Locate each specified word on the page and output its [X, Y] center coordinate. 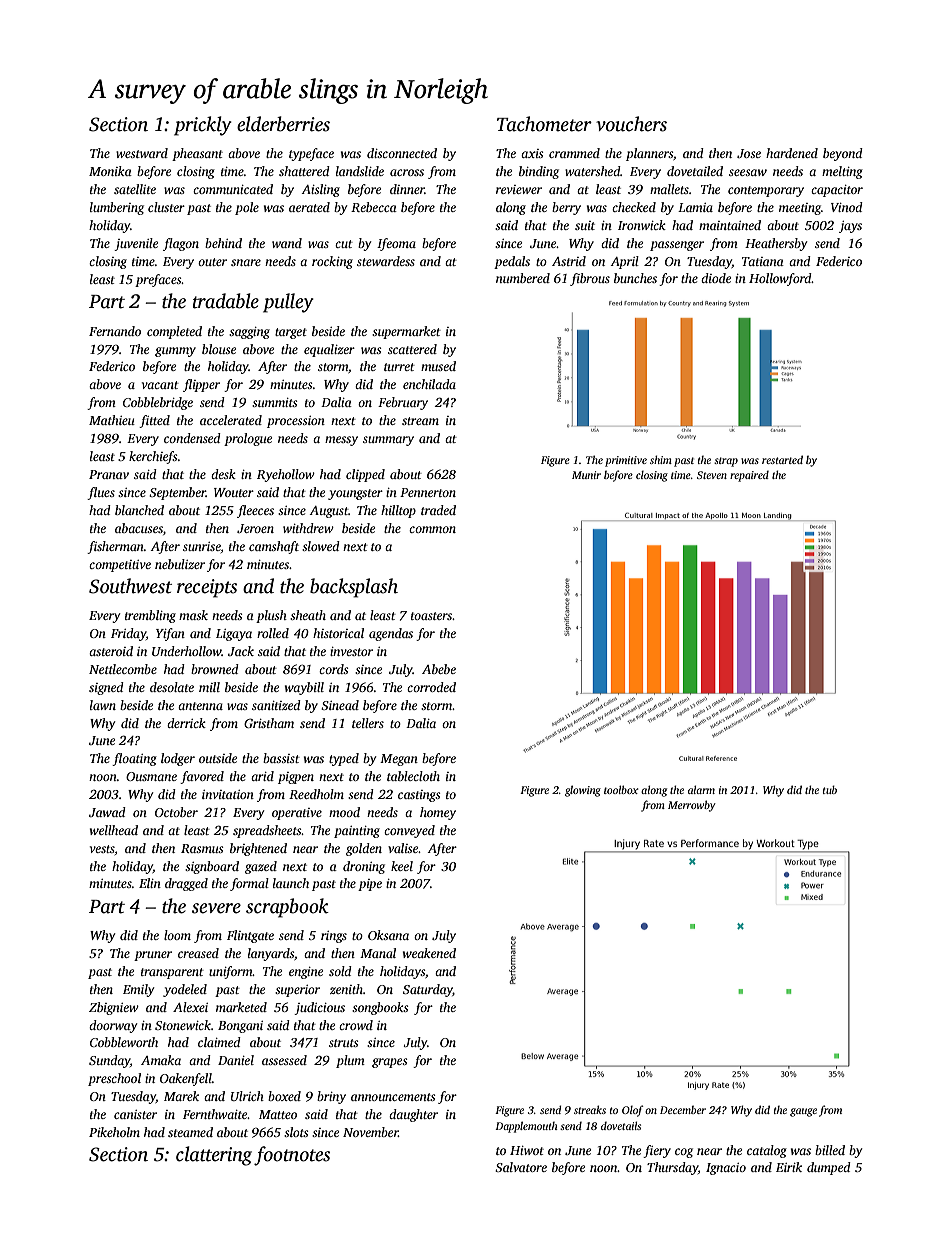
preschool [114, 1079]
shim [661, 459]
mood [344, 812]
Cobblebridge [158, 403]
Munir [586, 475]
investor [351, 651]
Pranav [109, 474]
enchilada [429, 384]
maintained [730, 225]
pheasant [197, 154]
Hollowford [780, 279]
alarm [701, 789]
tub [830, 789]
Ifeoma [396, 244]
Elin [150, 883]
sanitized [276, 705]
